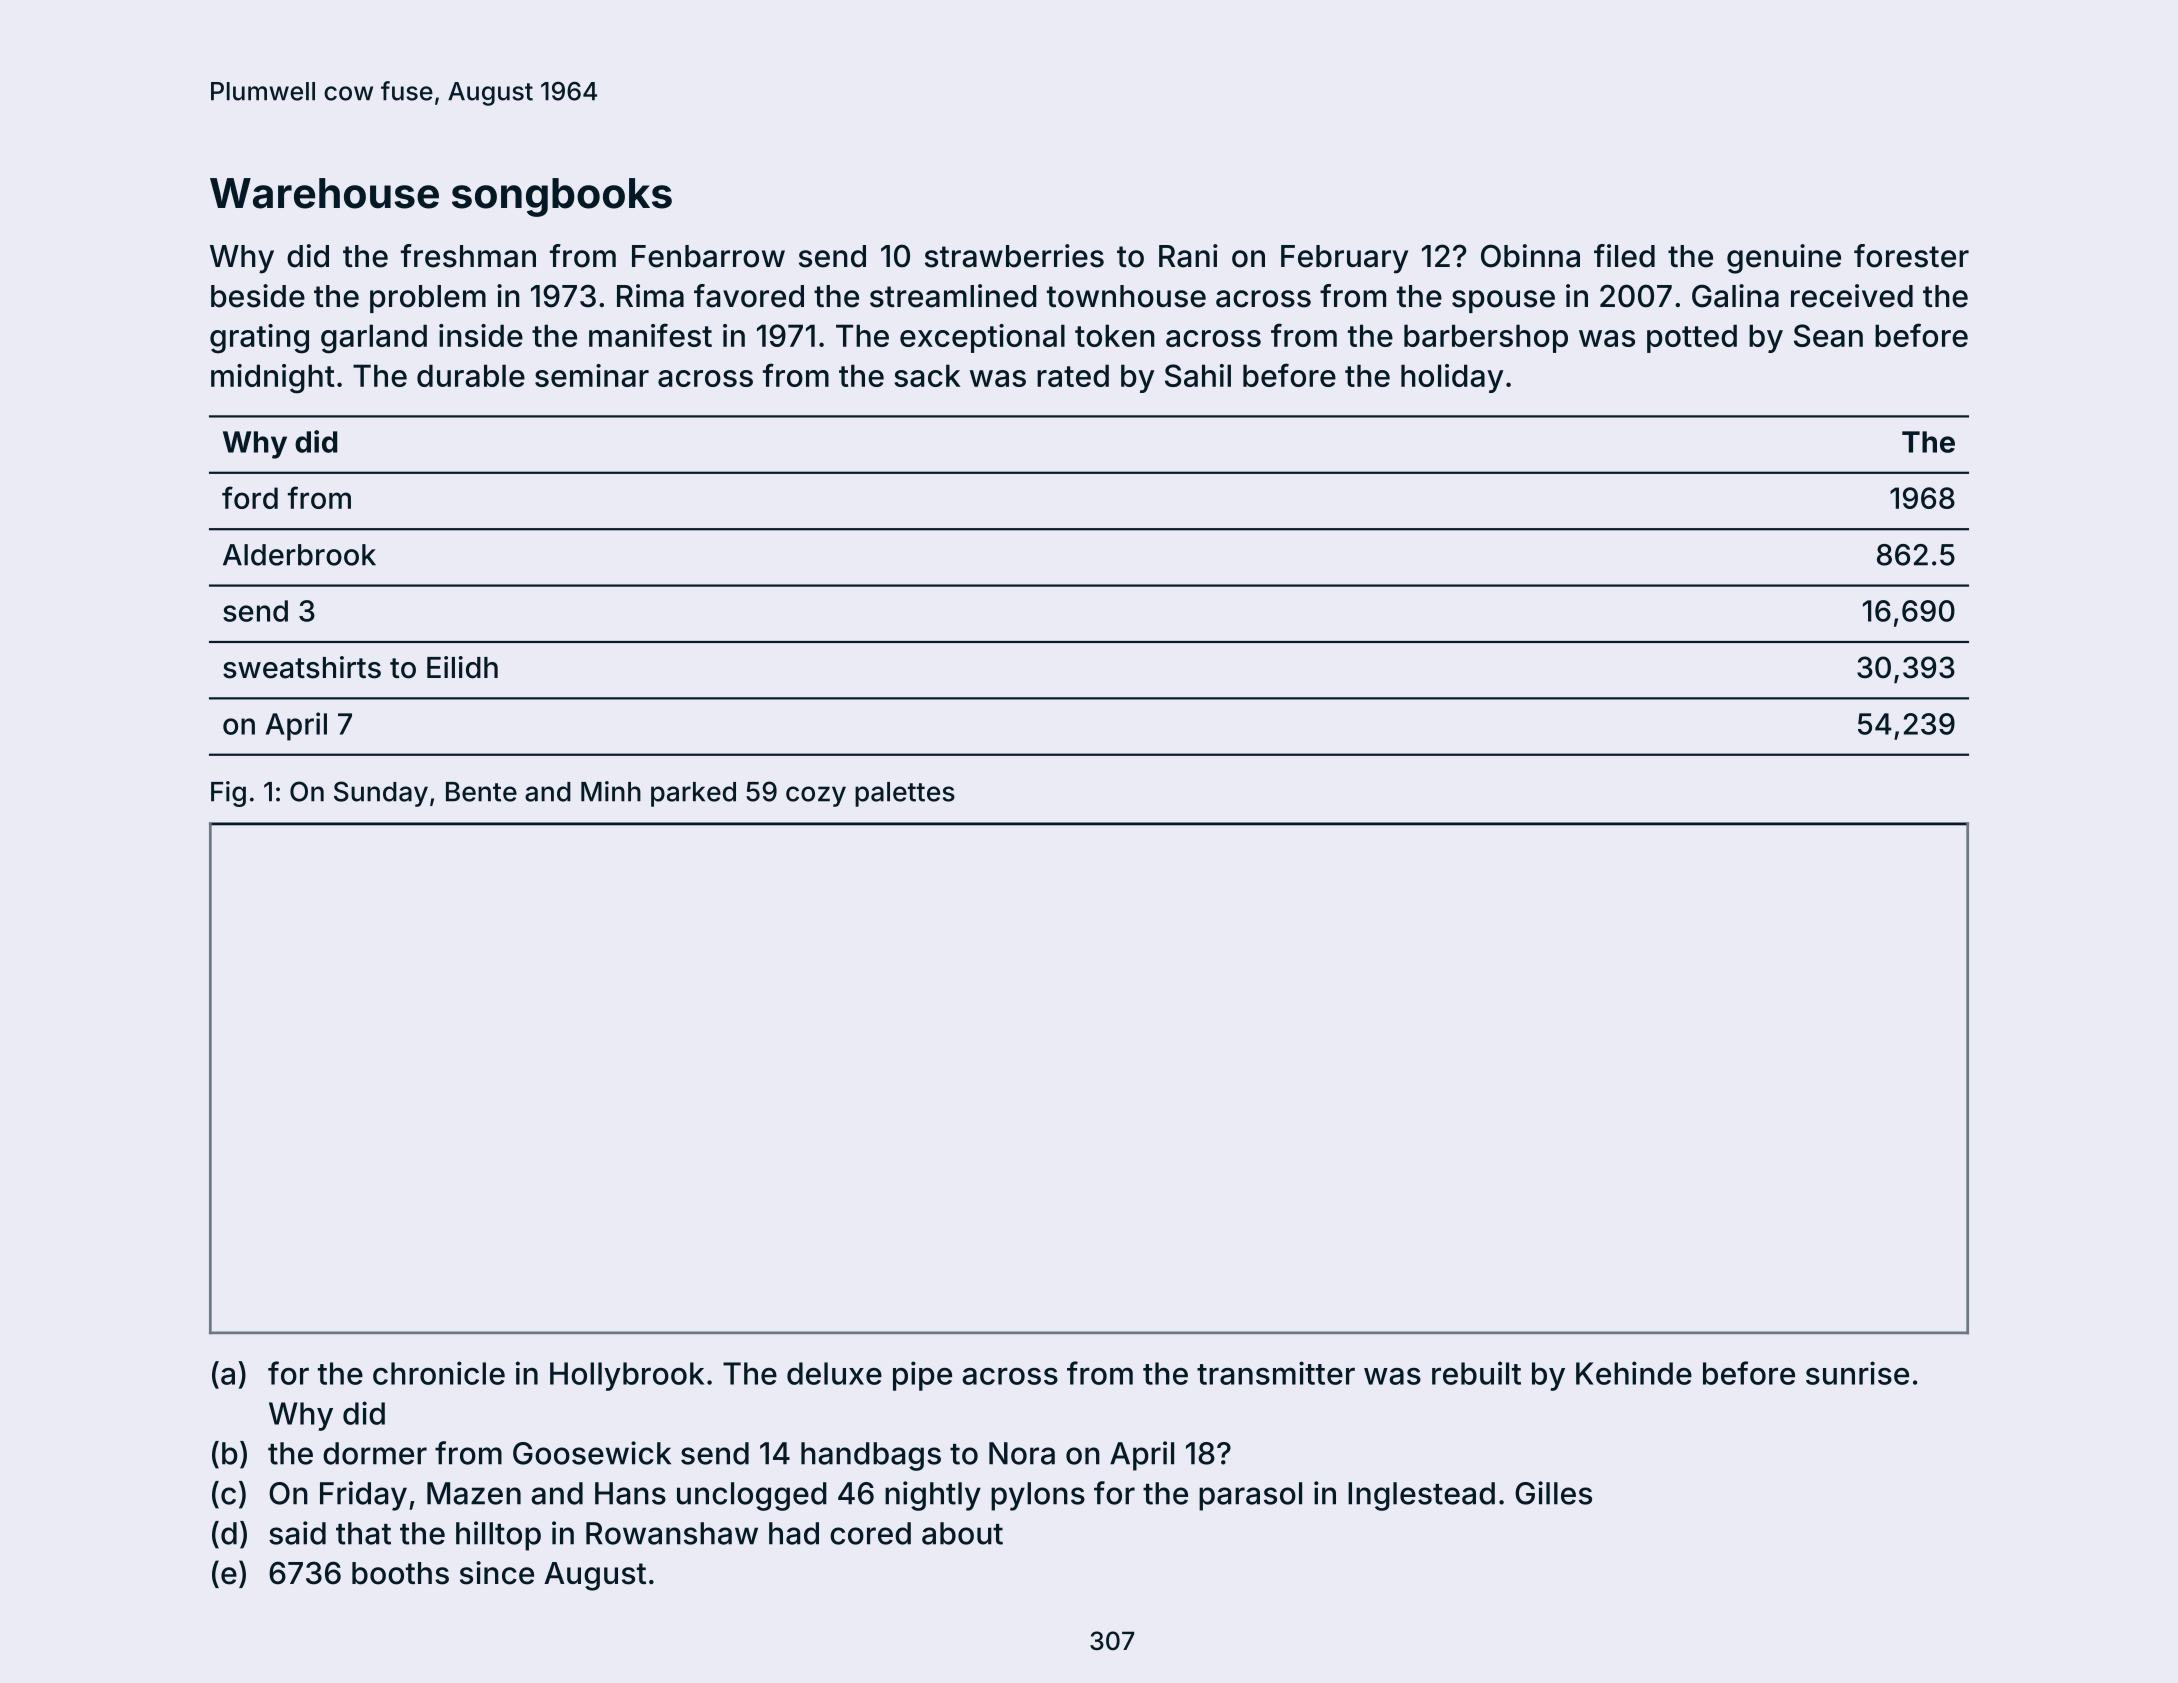 Image resolution: width=2178 pixels, height=1683 pixels. Describe the element at coordinates (400, 1573) in the screenshot. I see `booths` at that location.
